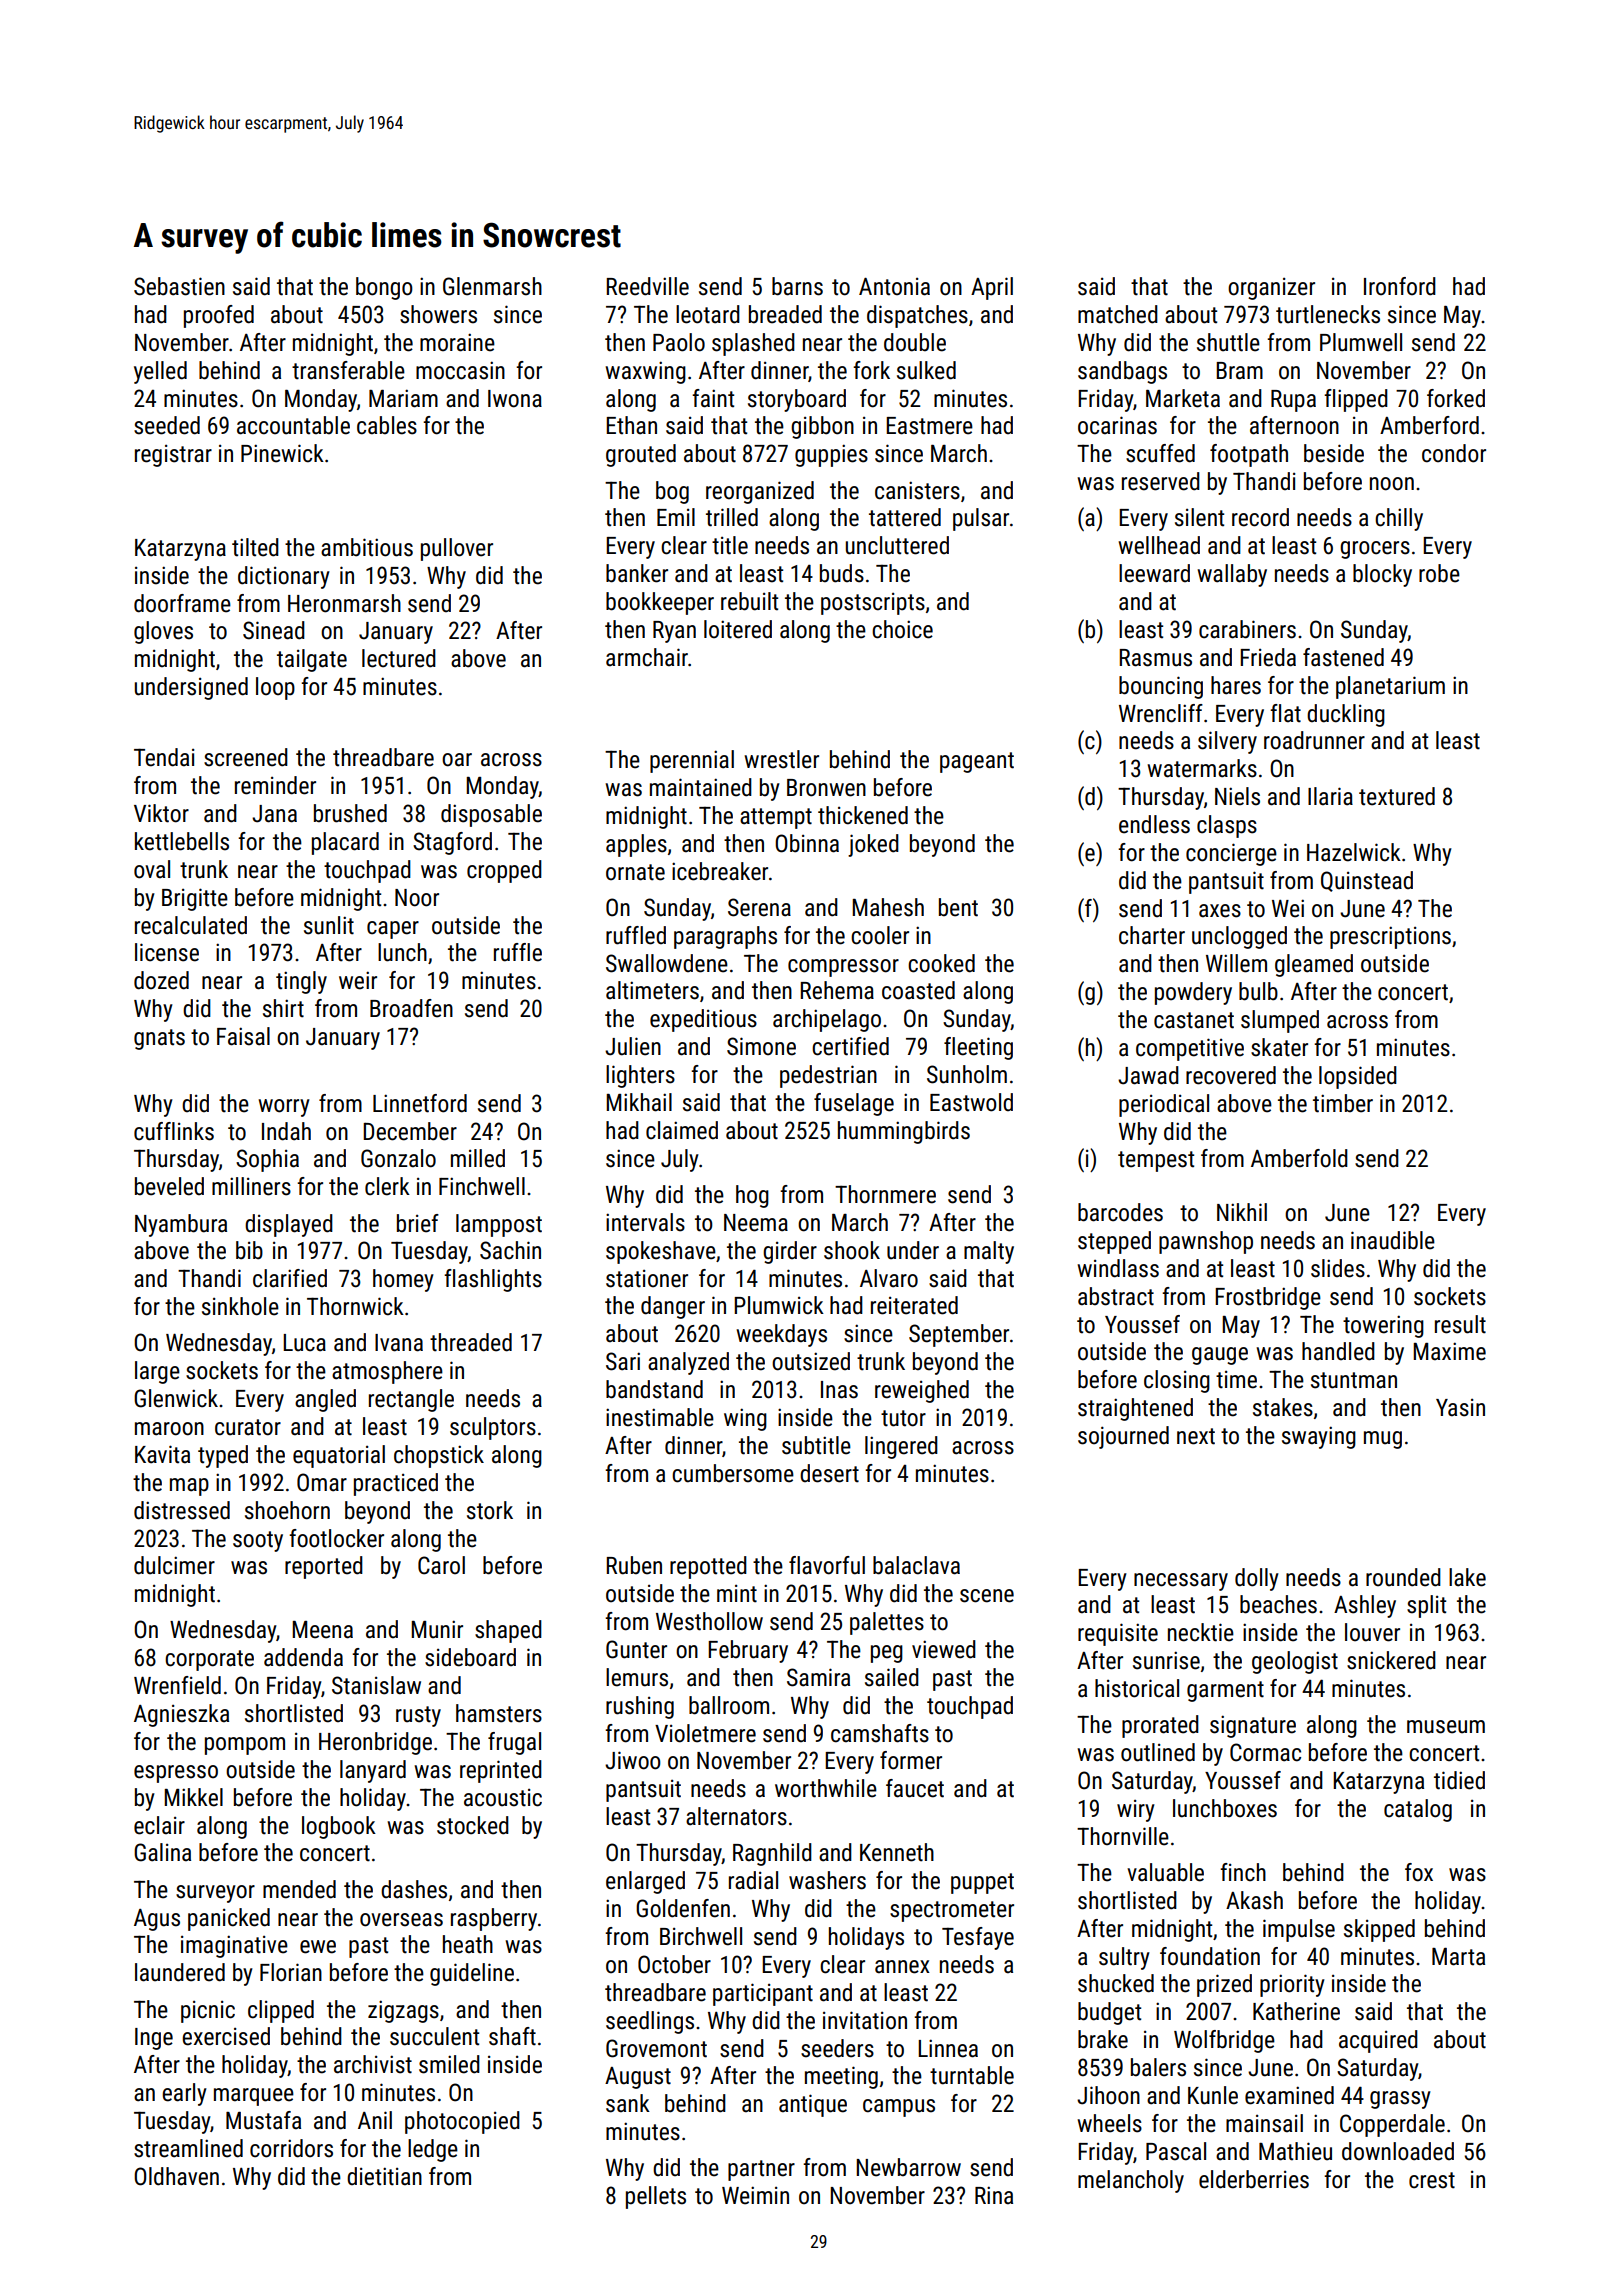 The image size is (1620, 2292). Describe the element at coordinates (908, 2167) in the page. I see `Newbarrow` at that location.
